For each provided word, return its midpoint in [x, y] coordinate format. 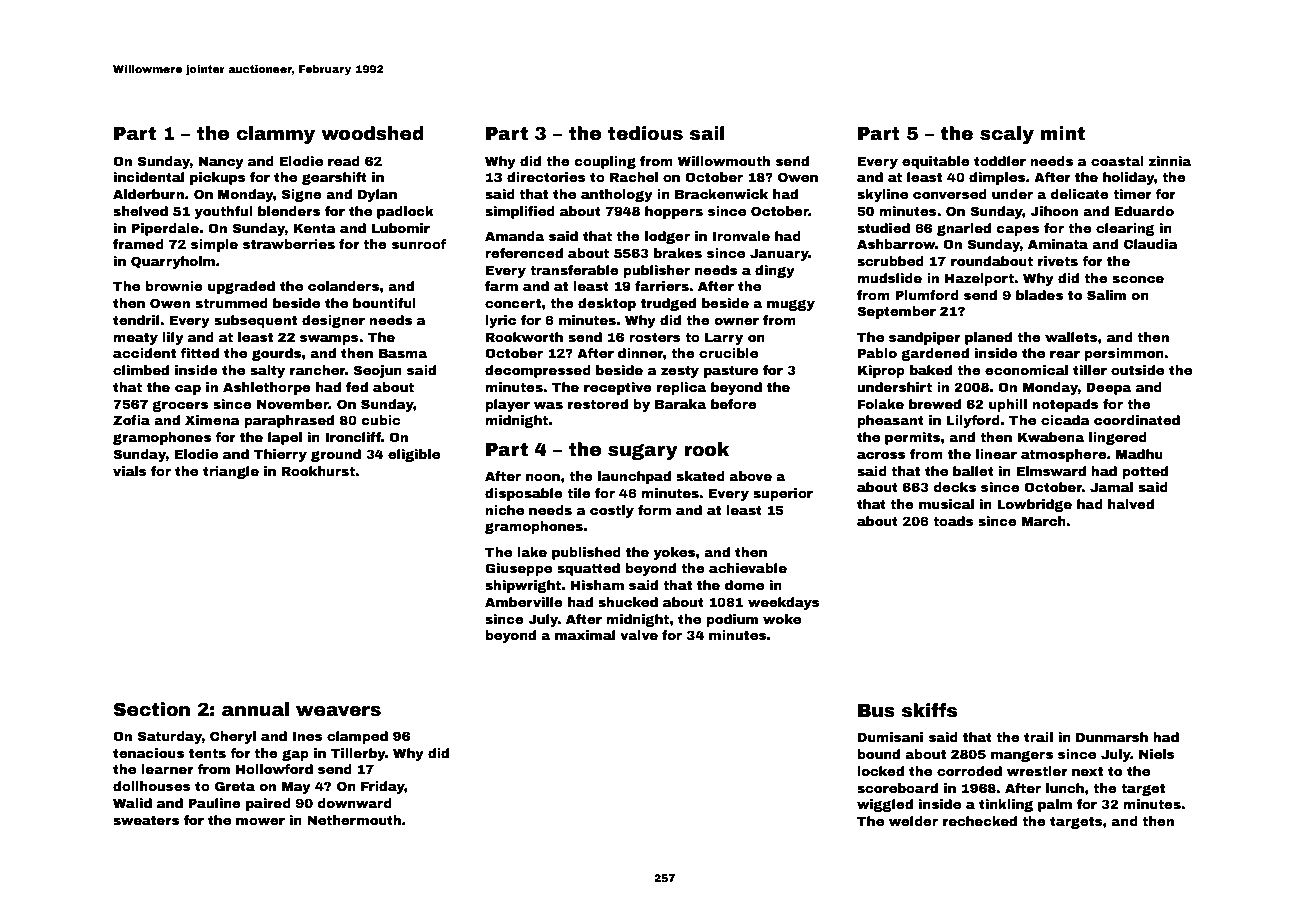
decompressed [538, 371]
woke [782, 619]
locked [880, 771]
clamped [357, 737]
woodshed [372, 133]
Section [151, 709]
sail [707, 133]
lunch [1065, 788]
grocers [180, 406]
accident [144, 353]
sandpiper [924, 338]
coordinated [1137, 420]
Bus [876, 711]
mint [1062, 133]
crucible [728, 353]
